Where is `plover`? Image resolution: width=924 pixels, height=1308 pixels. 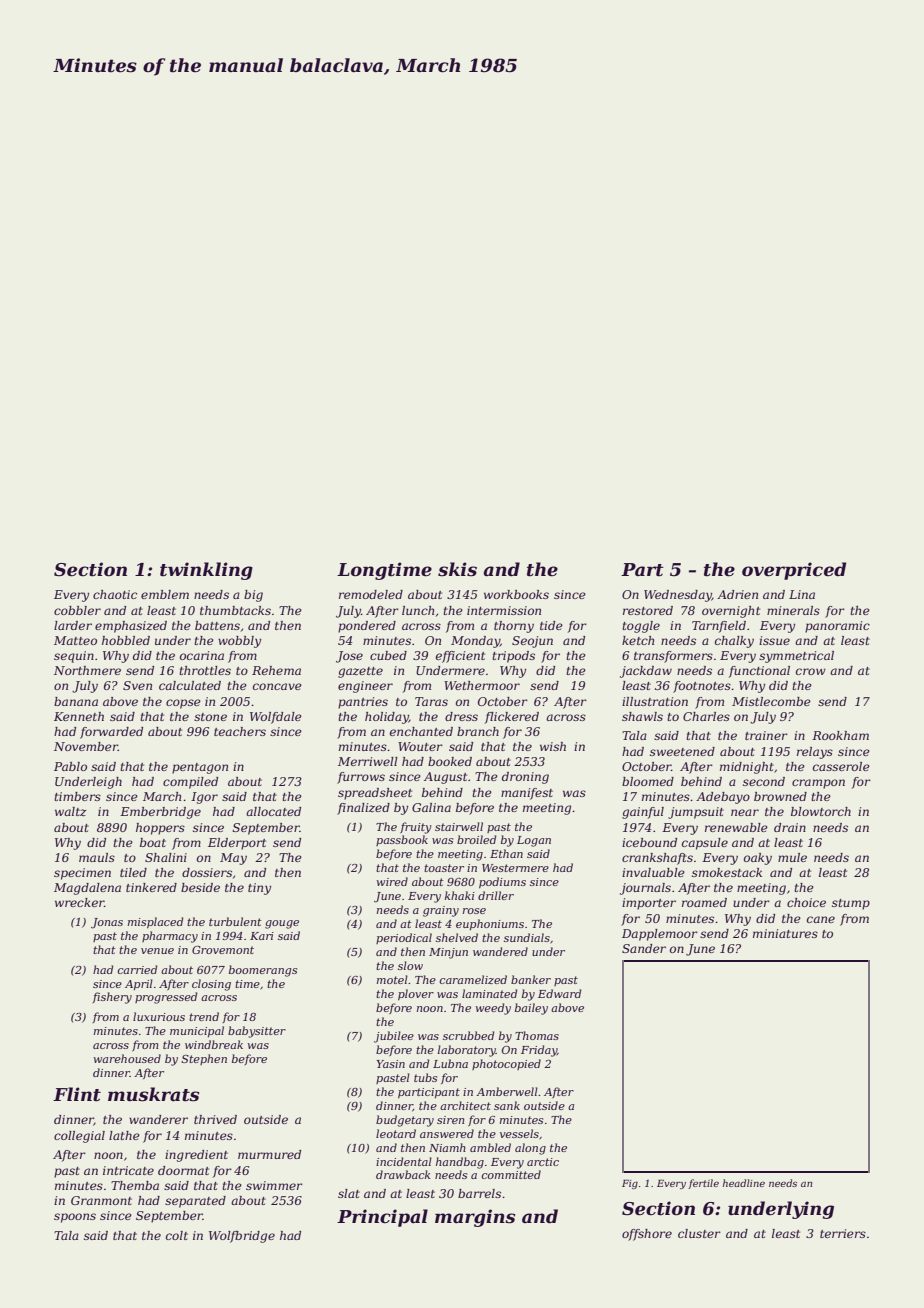 plover is located at coordinates (416, 994).
